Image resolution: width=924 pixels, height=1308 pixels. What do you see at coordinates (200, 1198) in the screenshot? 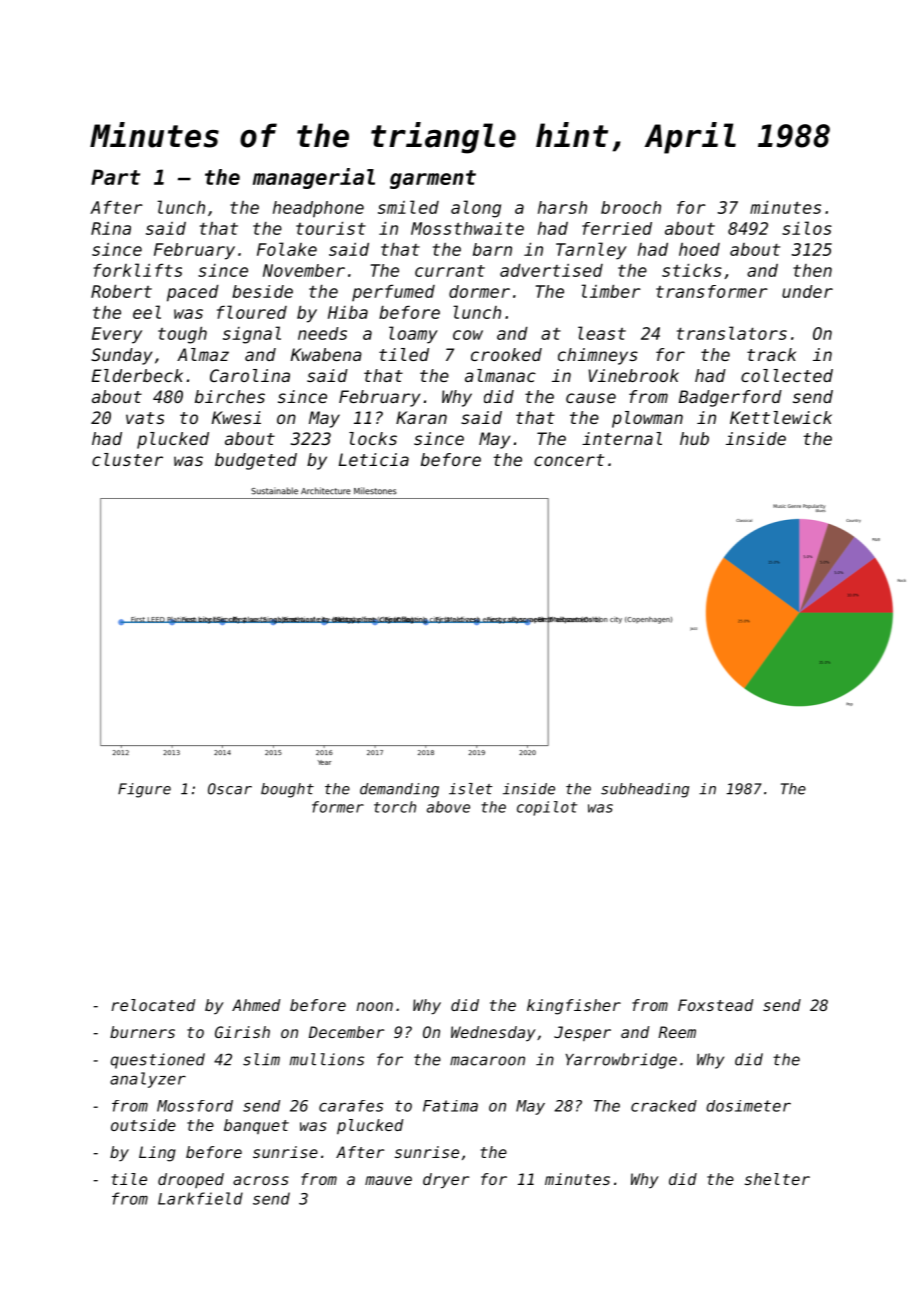
I see `Larkfield` at bounding box center [200, 1198].
